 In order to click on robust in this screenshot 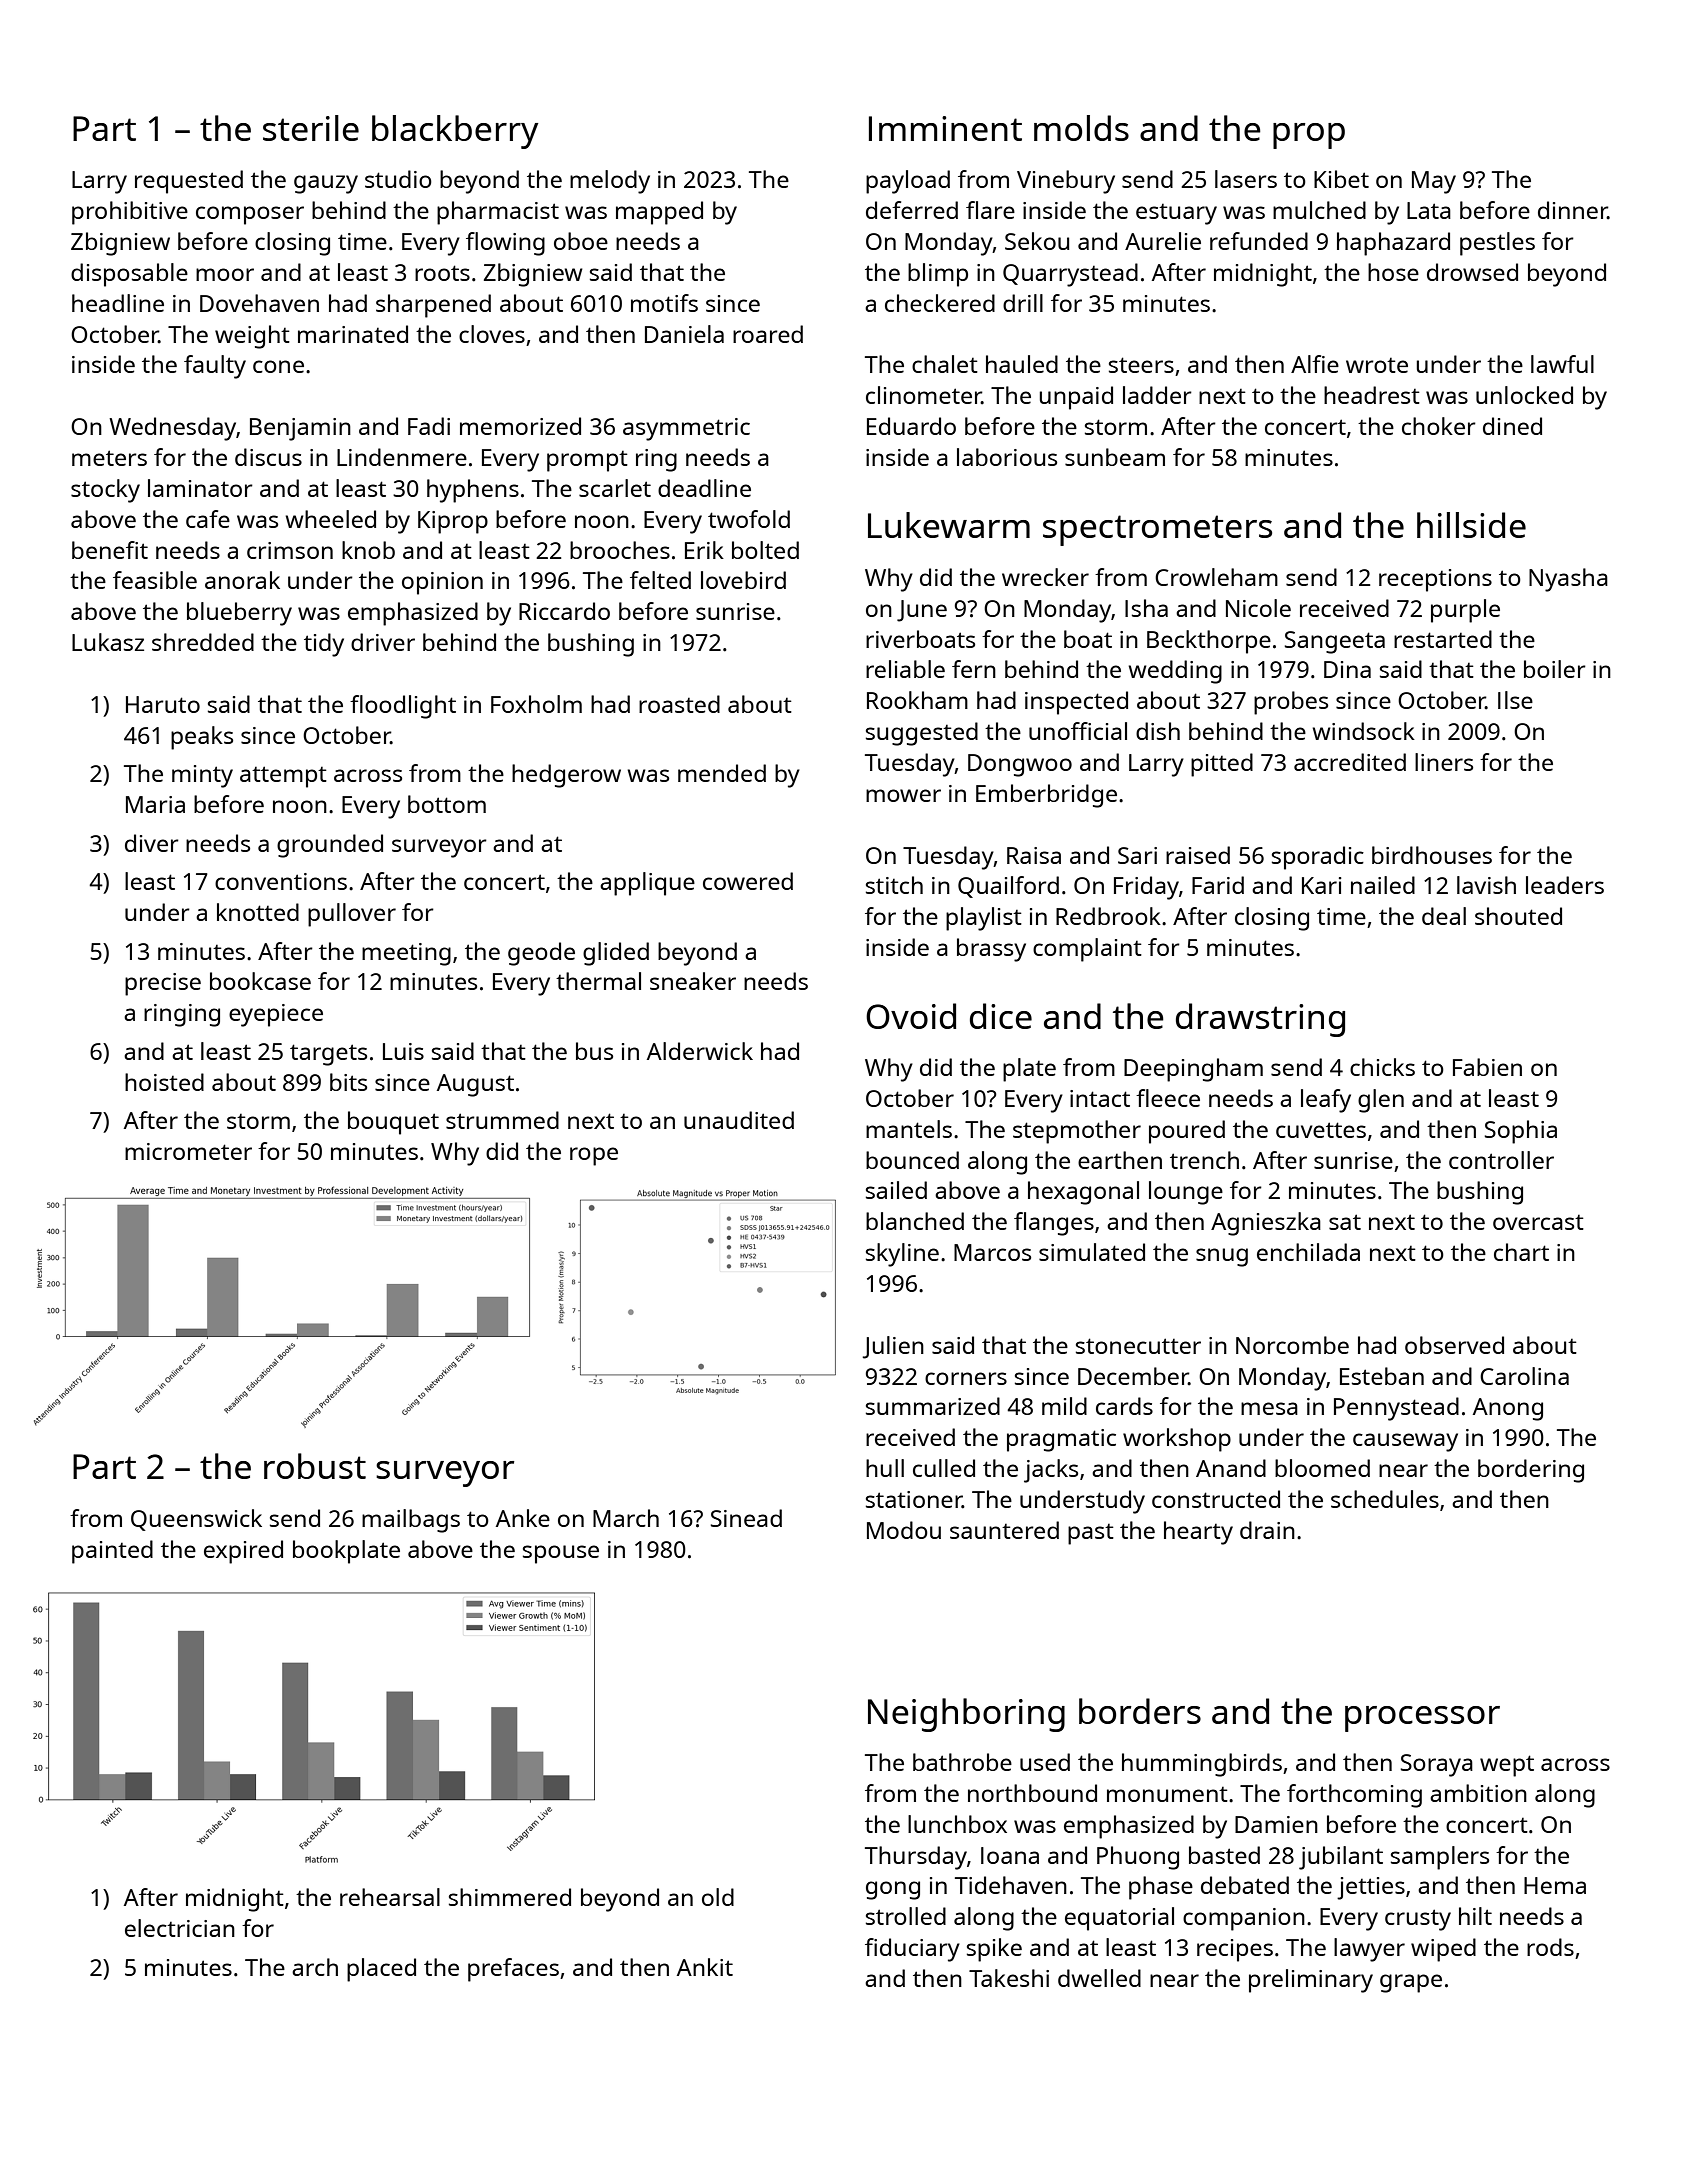, I will do `click(315, 1466)`.
